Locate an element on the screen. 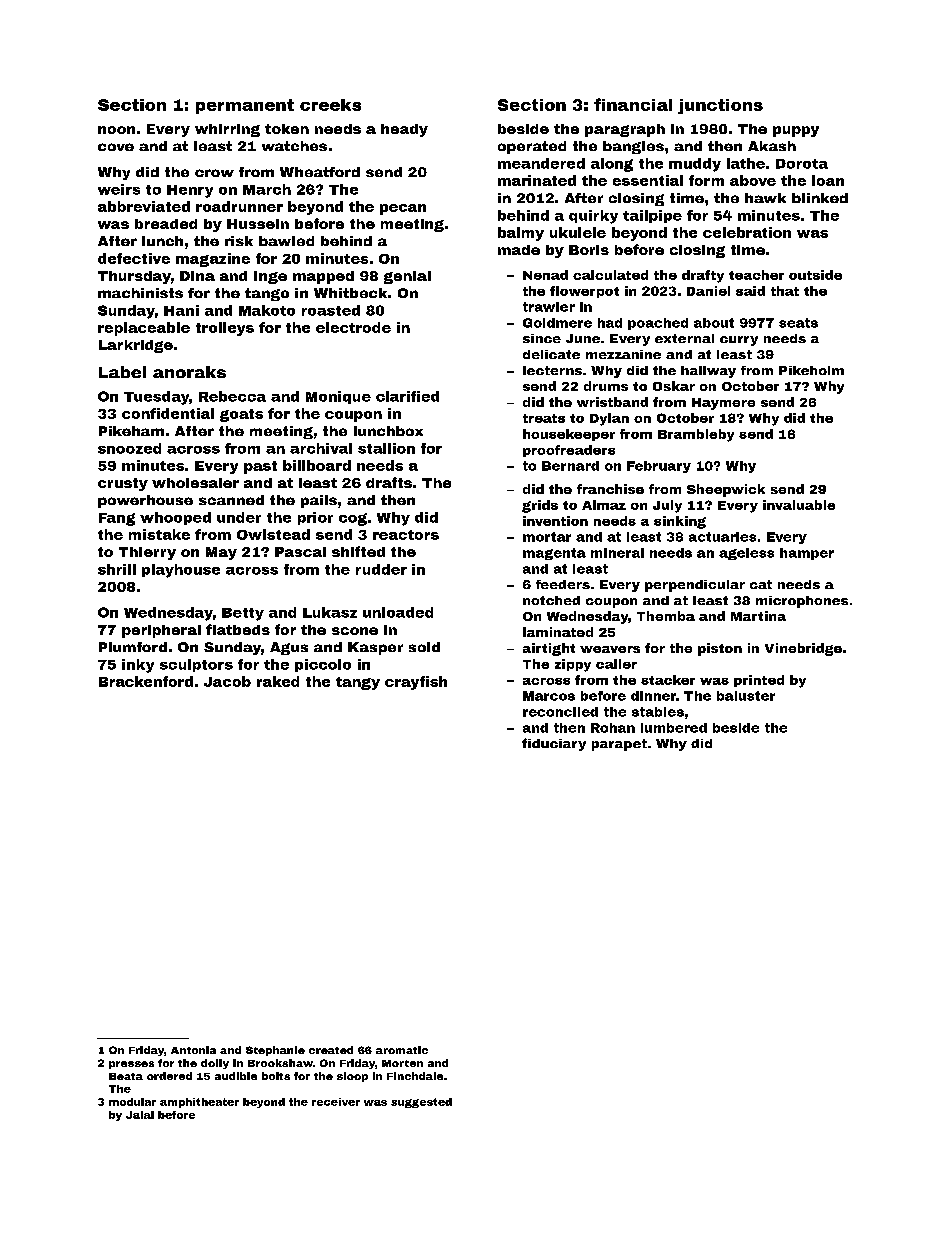  Finchdale is located at coordinates (415, 1076).
